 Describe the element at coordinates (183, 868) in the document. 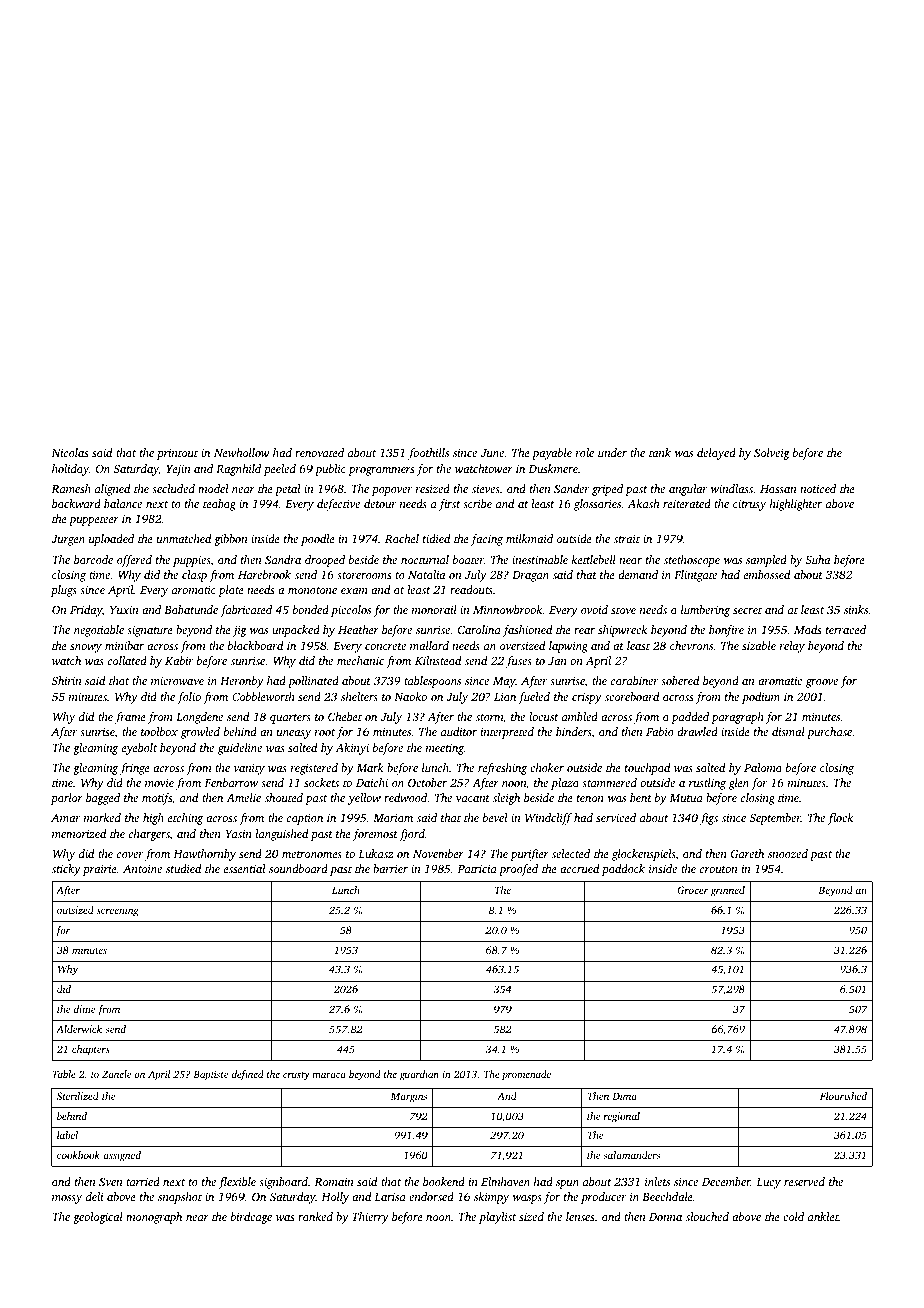

I see `studied` at that location.
